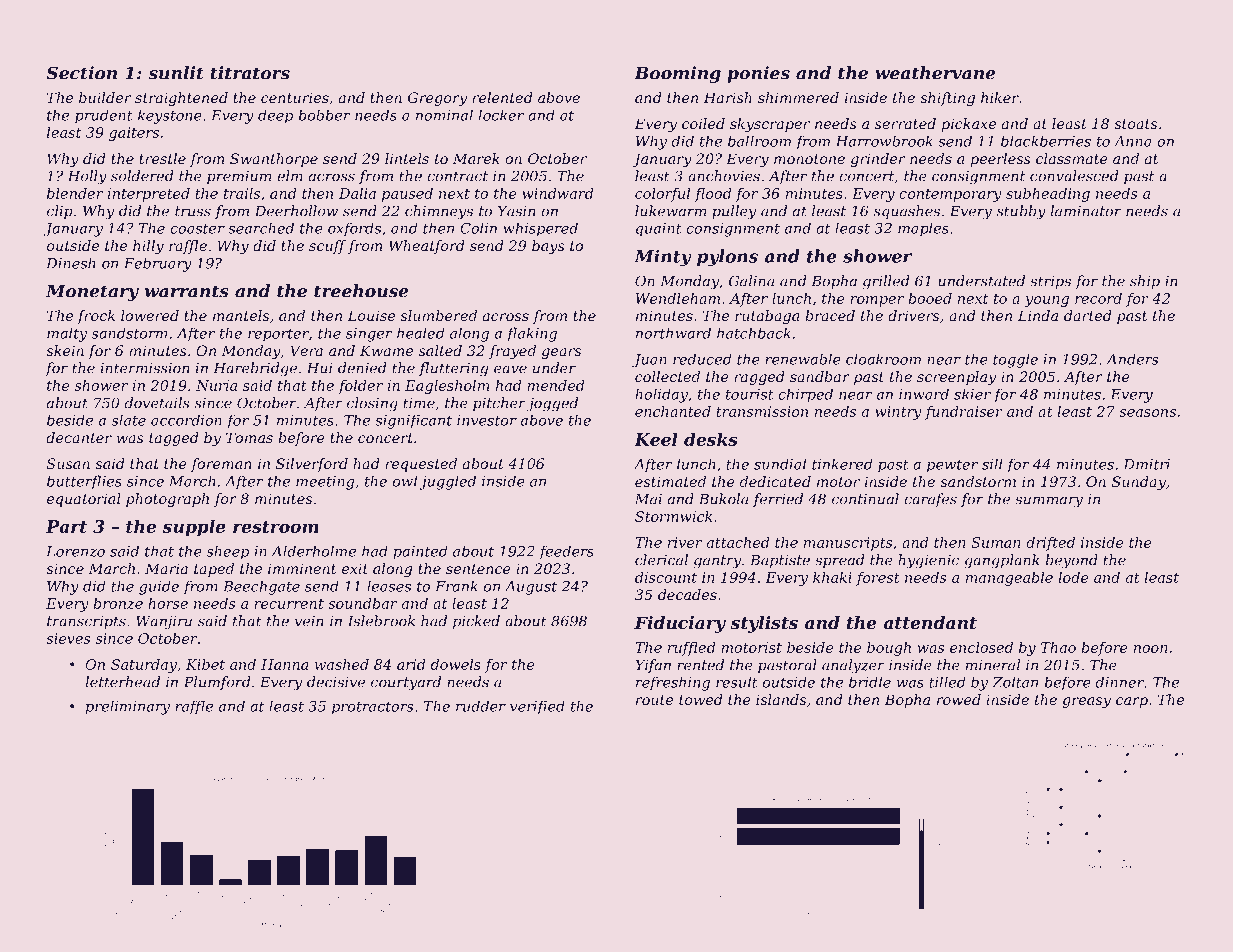 The image size is (1233, 952). What do you see at coordinates (164, 623) in the image?
I see `Wanjiru` at bounding box center [164, 623].
